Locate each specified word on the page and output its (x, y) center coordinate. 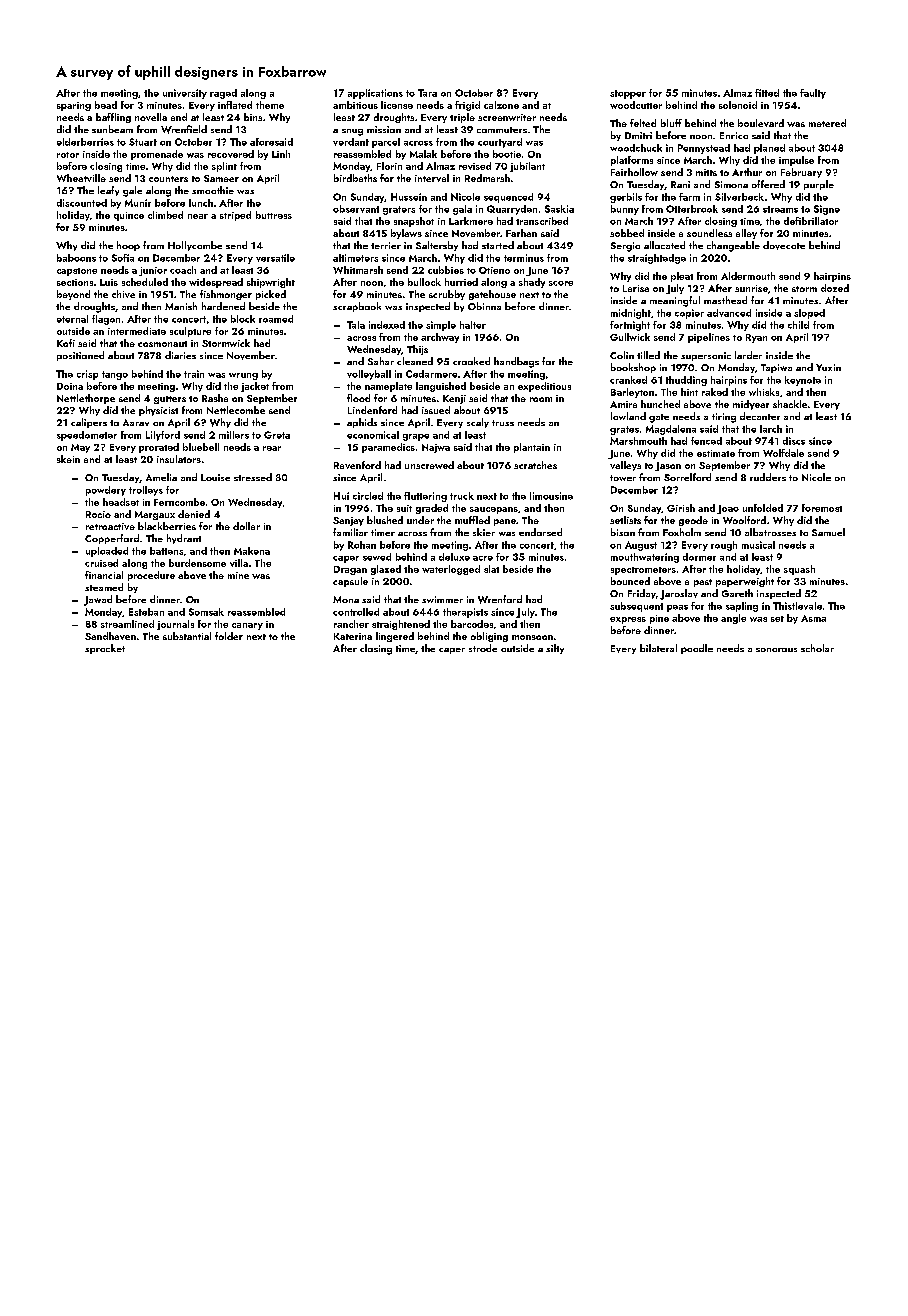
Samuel (828, 532)
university (185, 94)
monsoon (532, 637)
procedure (151, 576)
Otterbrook (692, 209)
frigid (467, 106)
